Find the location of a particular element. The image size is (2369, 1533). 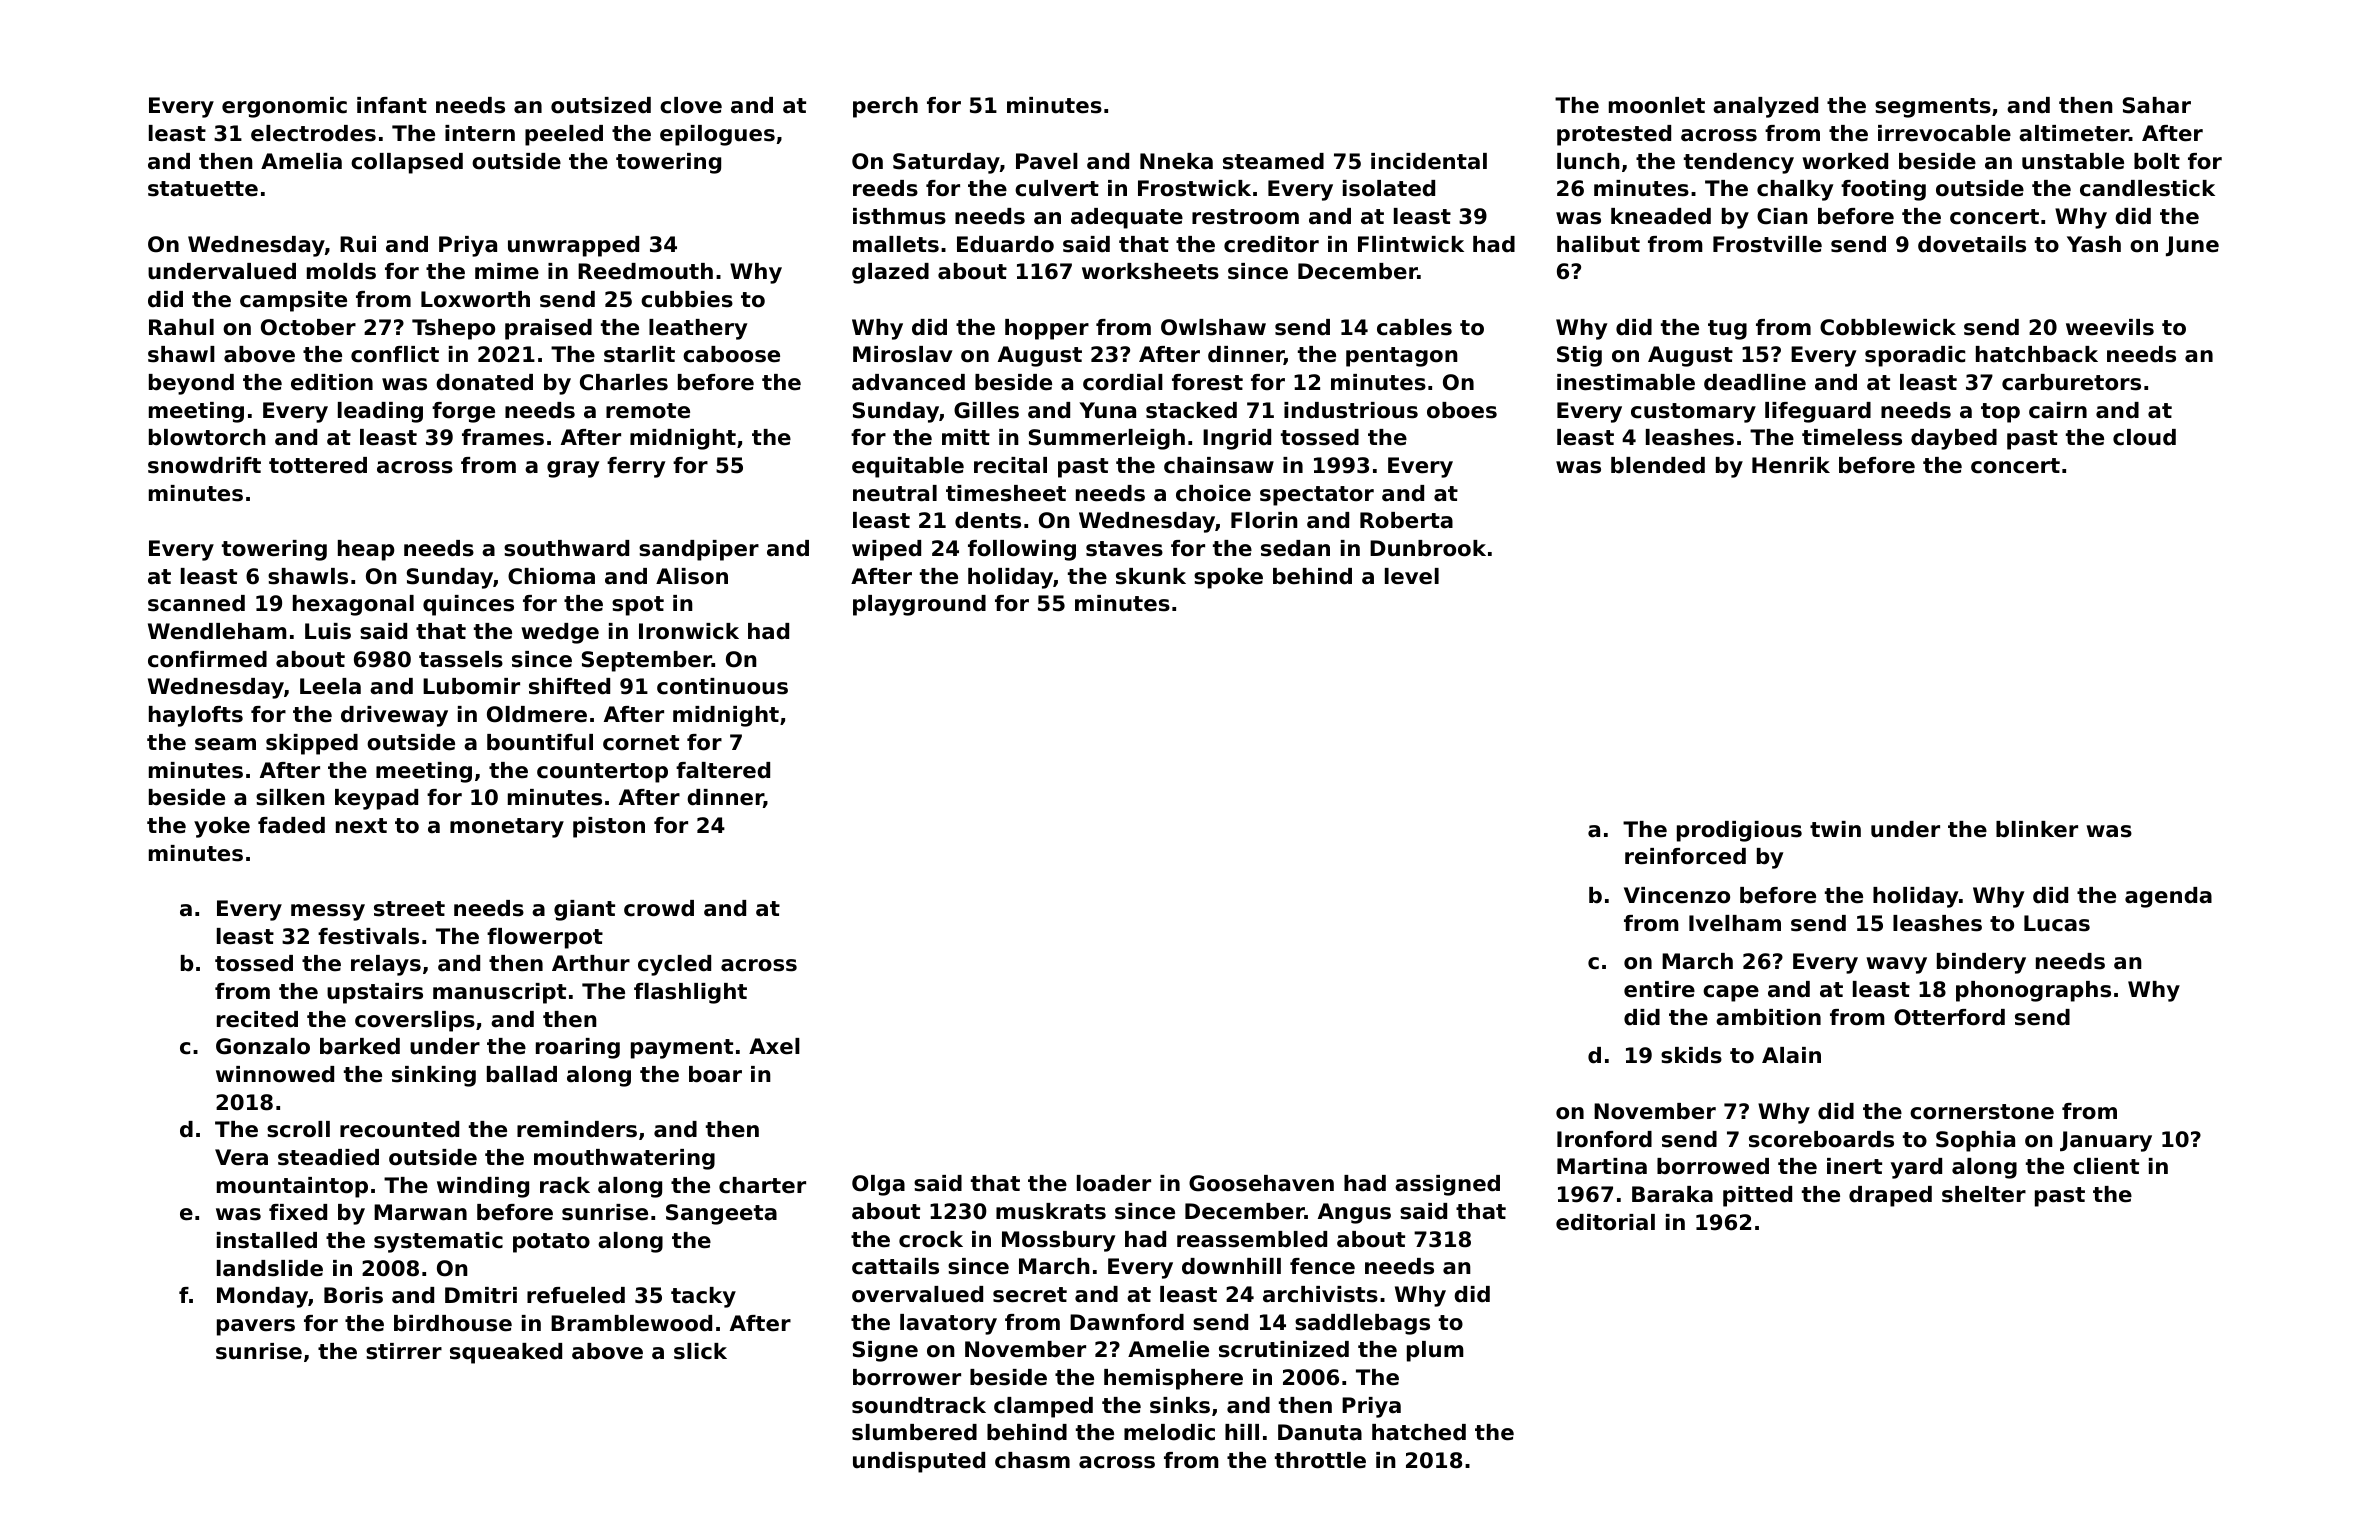

undisputed is located at coordinates (919, 1462).
